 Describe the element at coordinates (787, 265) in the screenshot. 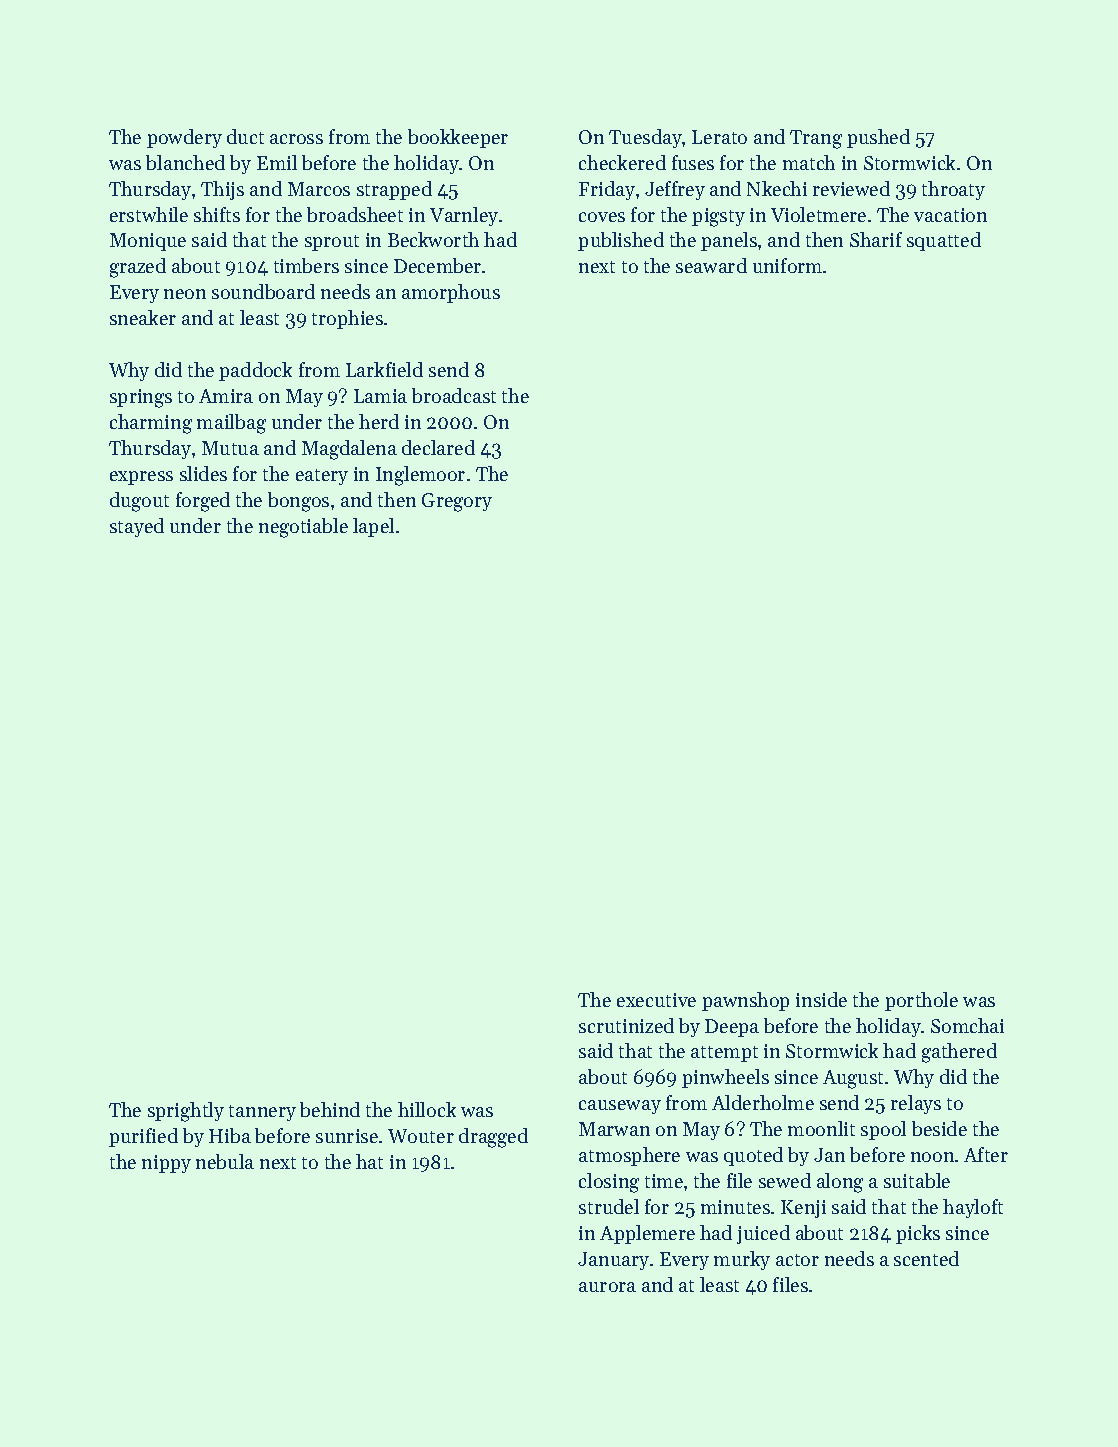

I see `uniform` at that location.
